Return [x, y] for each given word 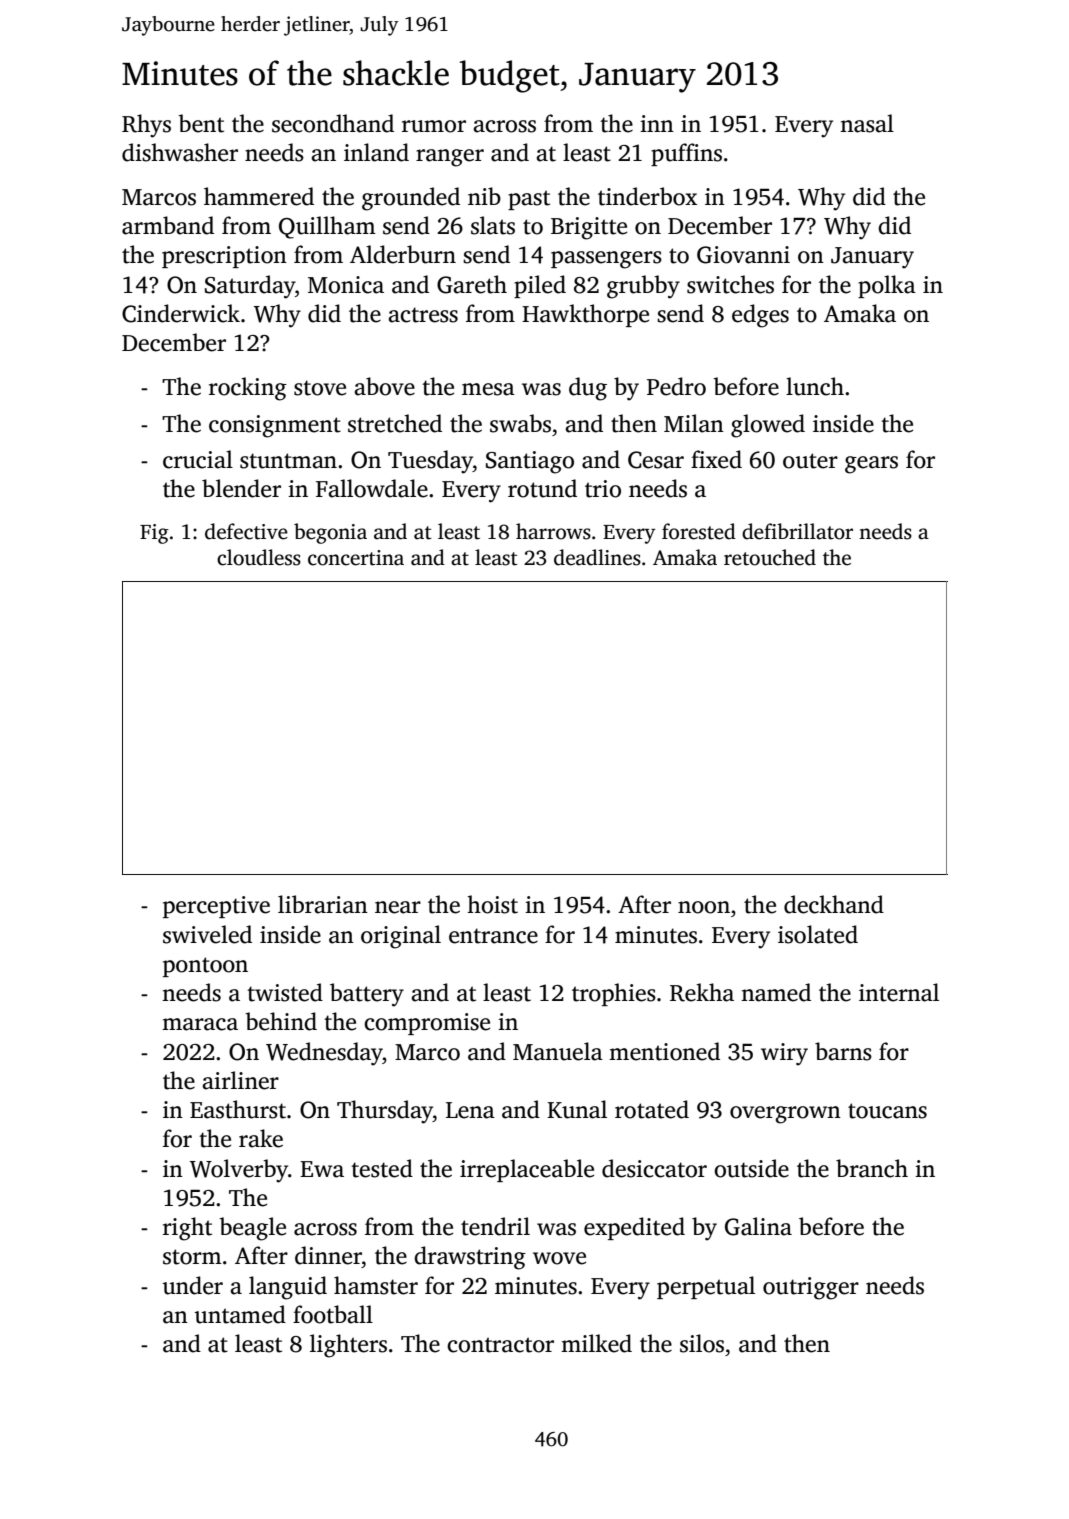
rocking [248, 389]
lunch [815, 386]
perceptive [216, 907]
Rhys [146, 126]
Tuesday [430, 462]
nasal [867, 123]
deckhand [834, 904]
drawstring [470, 1258]
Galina [758, 1226]
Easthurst [238, 1109]
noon [704, 907]
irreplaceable [527, 1170]
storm [192, 1257]
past [529, 200]
